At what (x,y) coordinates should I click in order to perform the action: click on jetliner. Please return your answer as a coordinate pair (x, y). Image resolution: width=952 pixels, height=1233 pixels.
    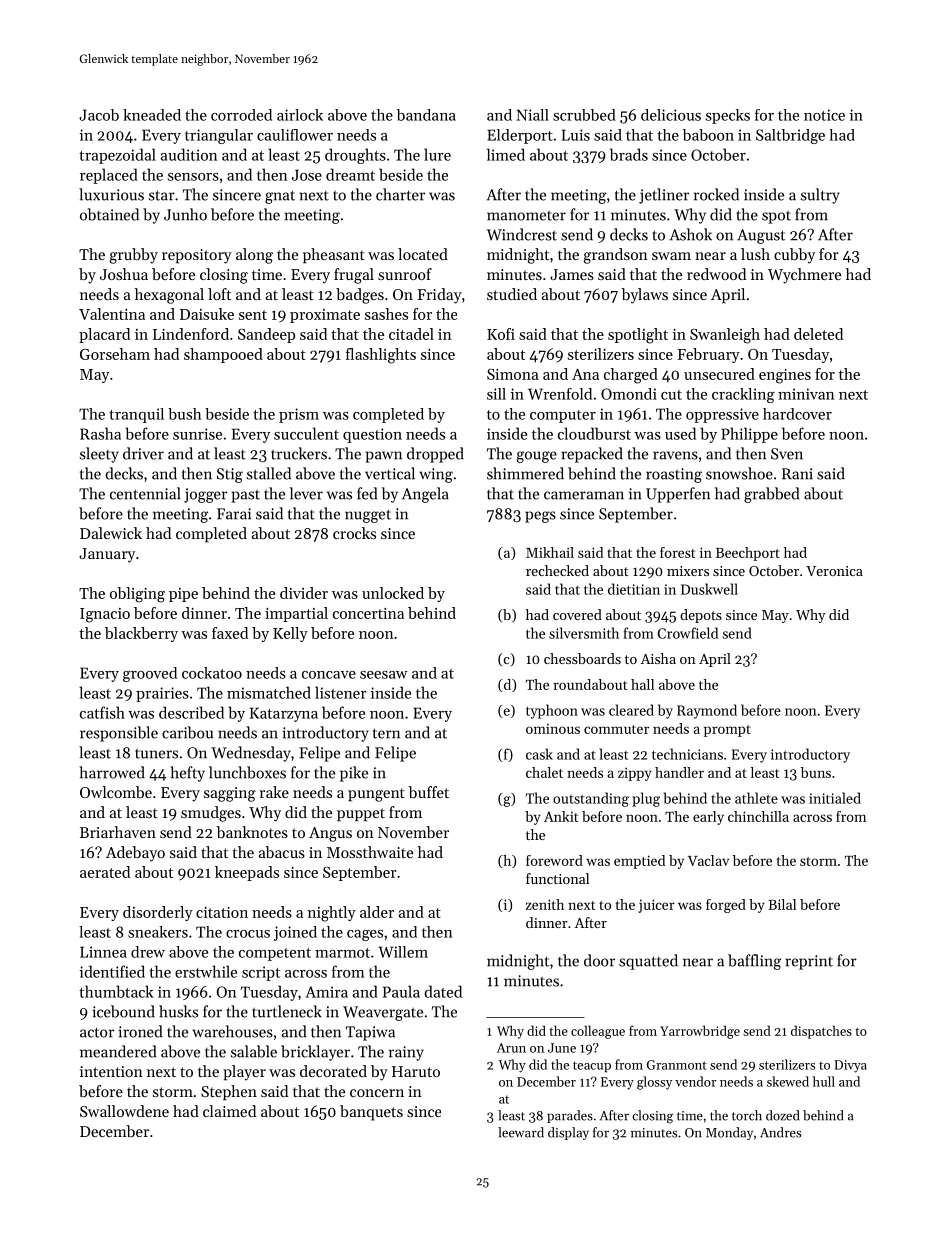
    Looking at the image, I should click on (664, 196).
